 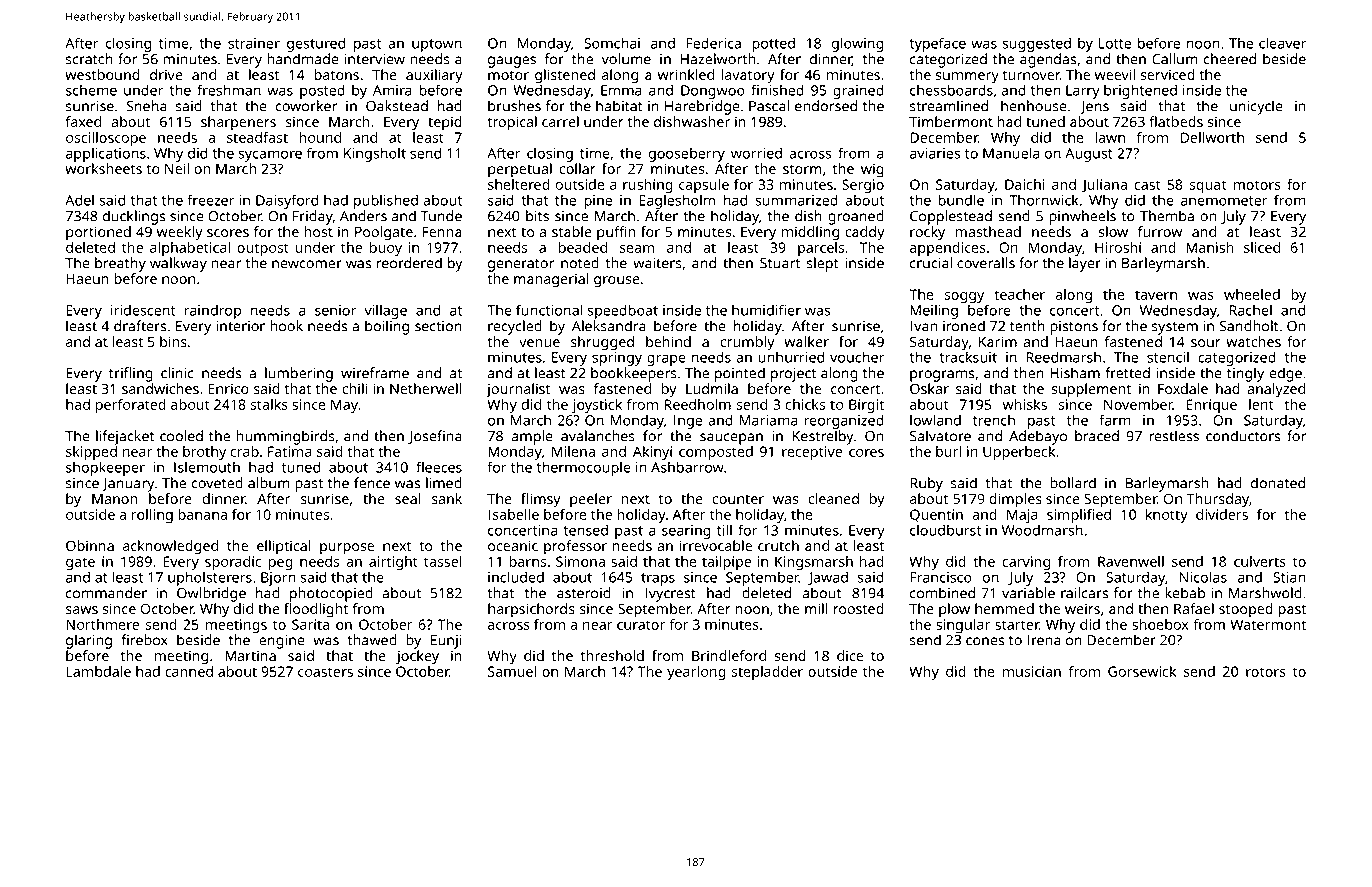 What do you see at coordinates (697, 404) in the document?
I see `Reedholm` at bounding box center [697, 404].
